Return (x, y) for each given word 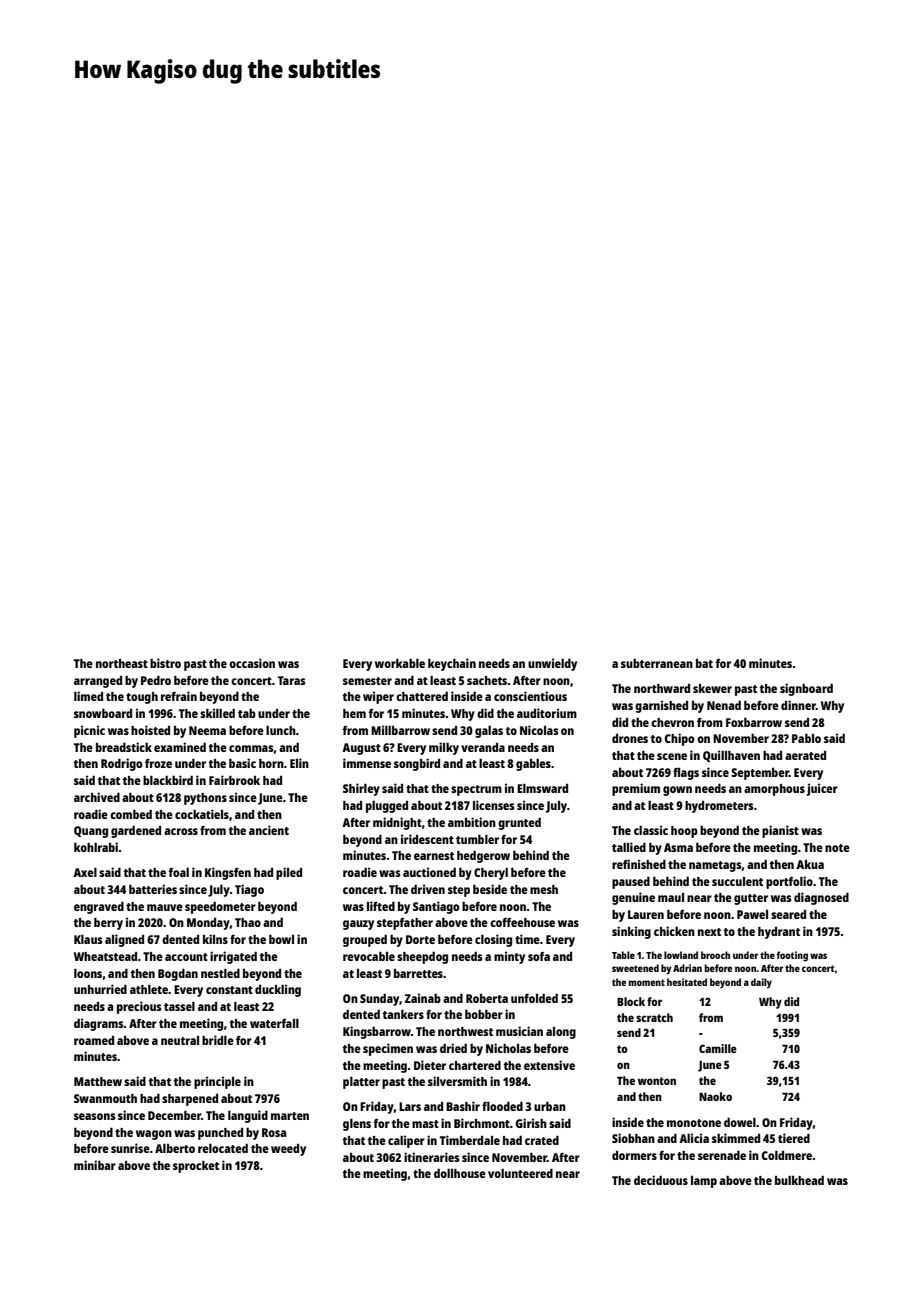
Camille (718, 1048)
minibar (95, 1165)
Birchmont (482, 1123)
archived (97, 797)
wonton (657, 1081)
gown (677, 791)
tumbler (477, 839)
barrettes (418, 973)
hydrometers (719, 807)
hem (354, 713)
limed (88, 696)
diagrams (99, 1024)
